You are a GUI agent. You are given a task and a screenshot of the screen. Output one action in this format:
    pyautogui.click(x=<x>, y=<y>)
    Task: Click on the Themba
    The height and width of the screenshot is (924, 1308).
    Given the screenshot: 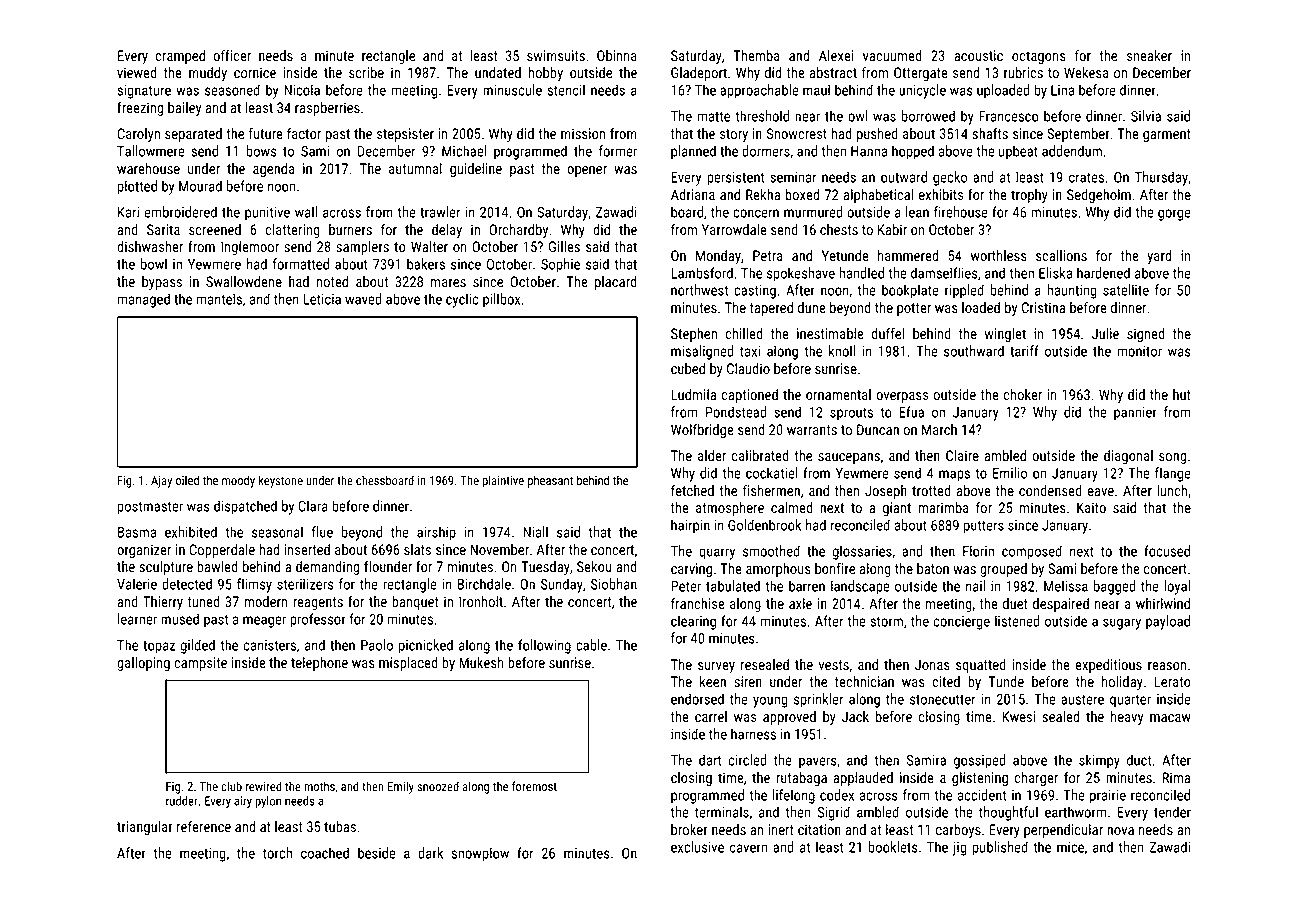 What is the action you would take?
    pyautogui.click(x=756, y=55)
